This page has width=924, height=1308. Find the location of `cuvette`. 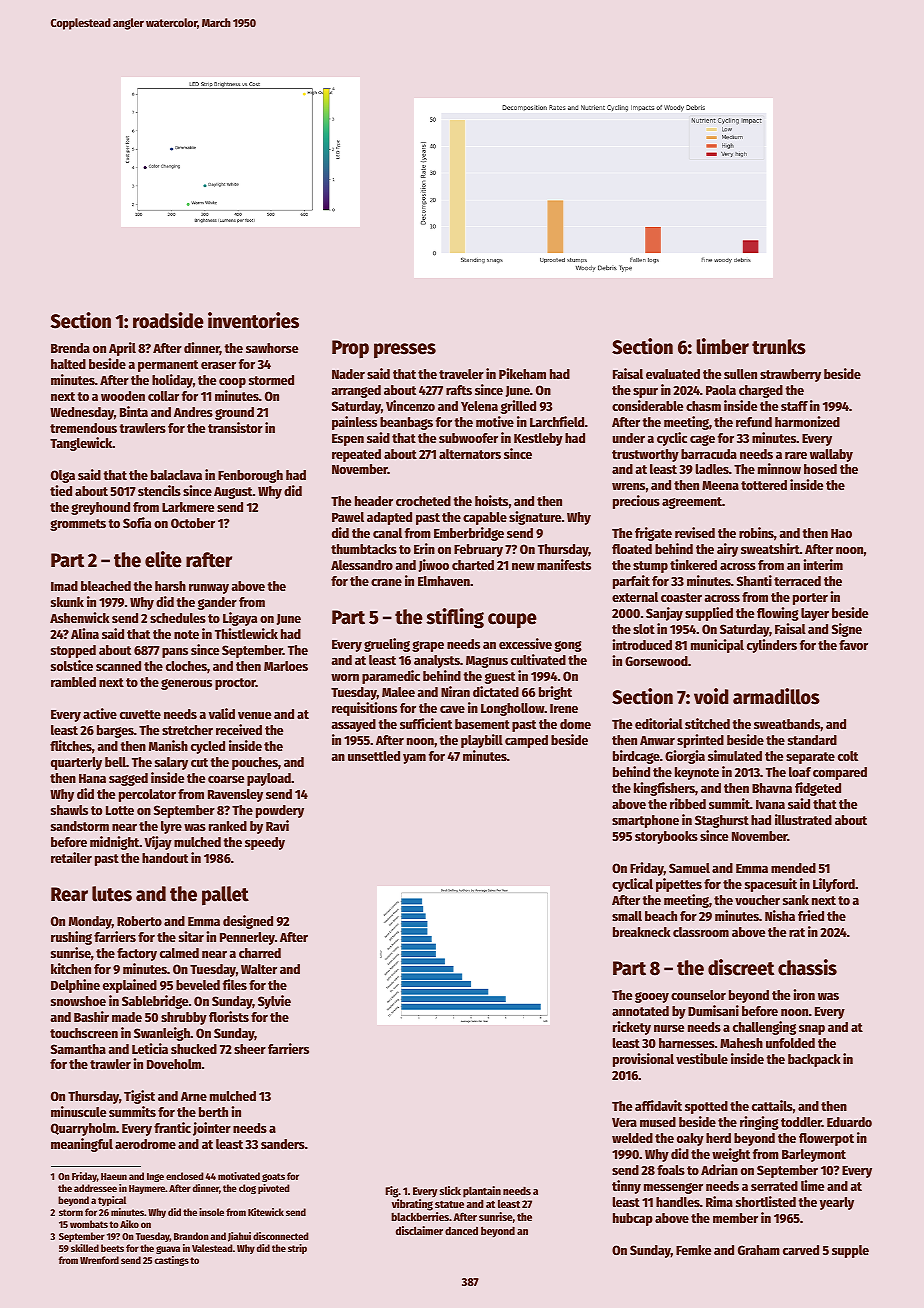

cuvette is located at coordinates (140, 714).
